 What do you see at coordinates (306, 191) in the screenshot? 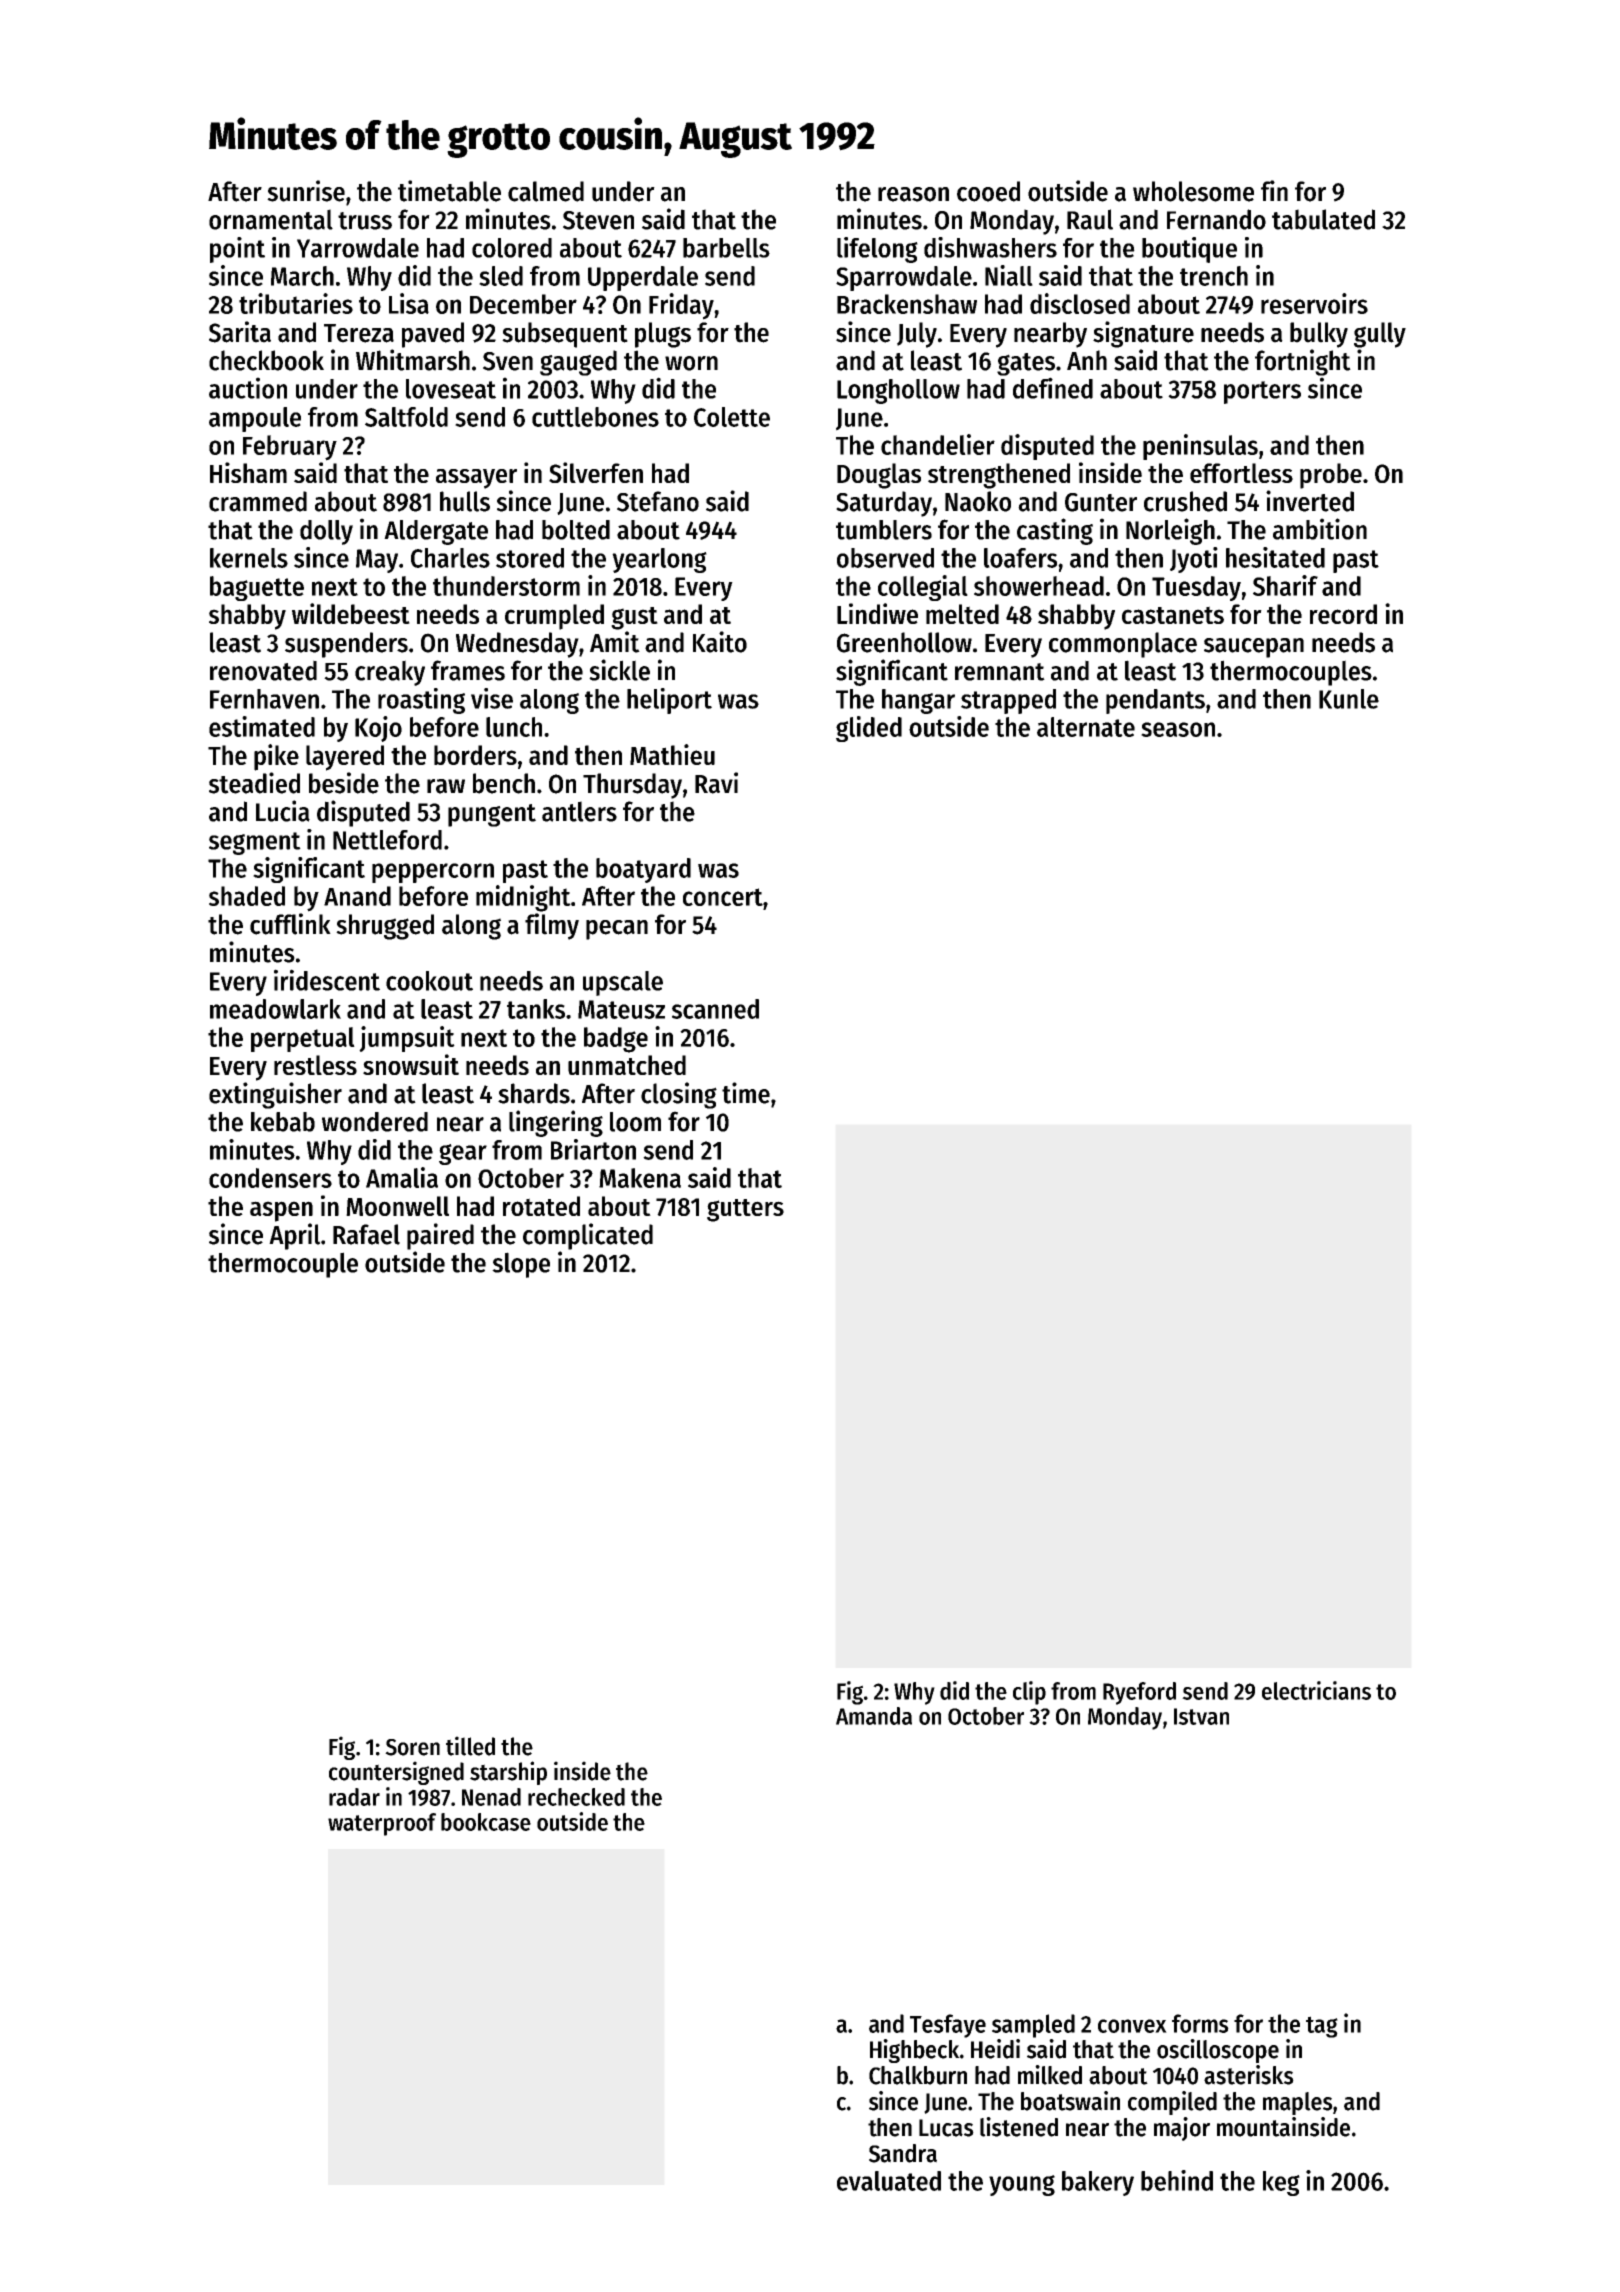
I see `sunrise` at bounding box center [306, 191].
